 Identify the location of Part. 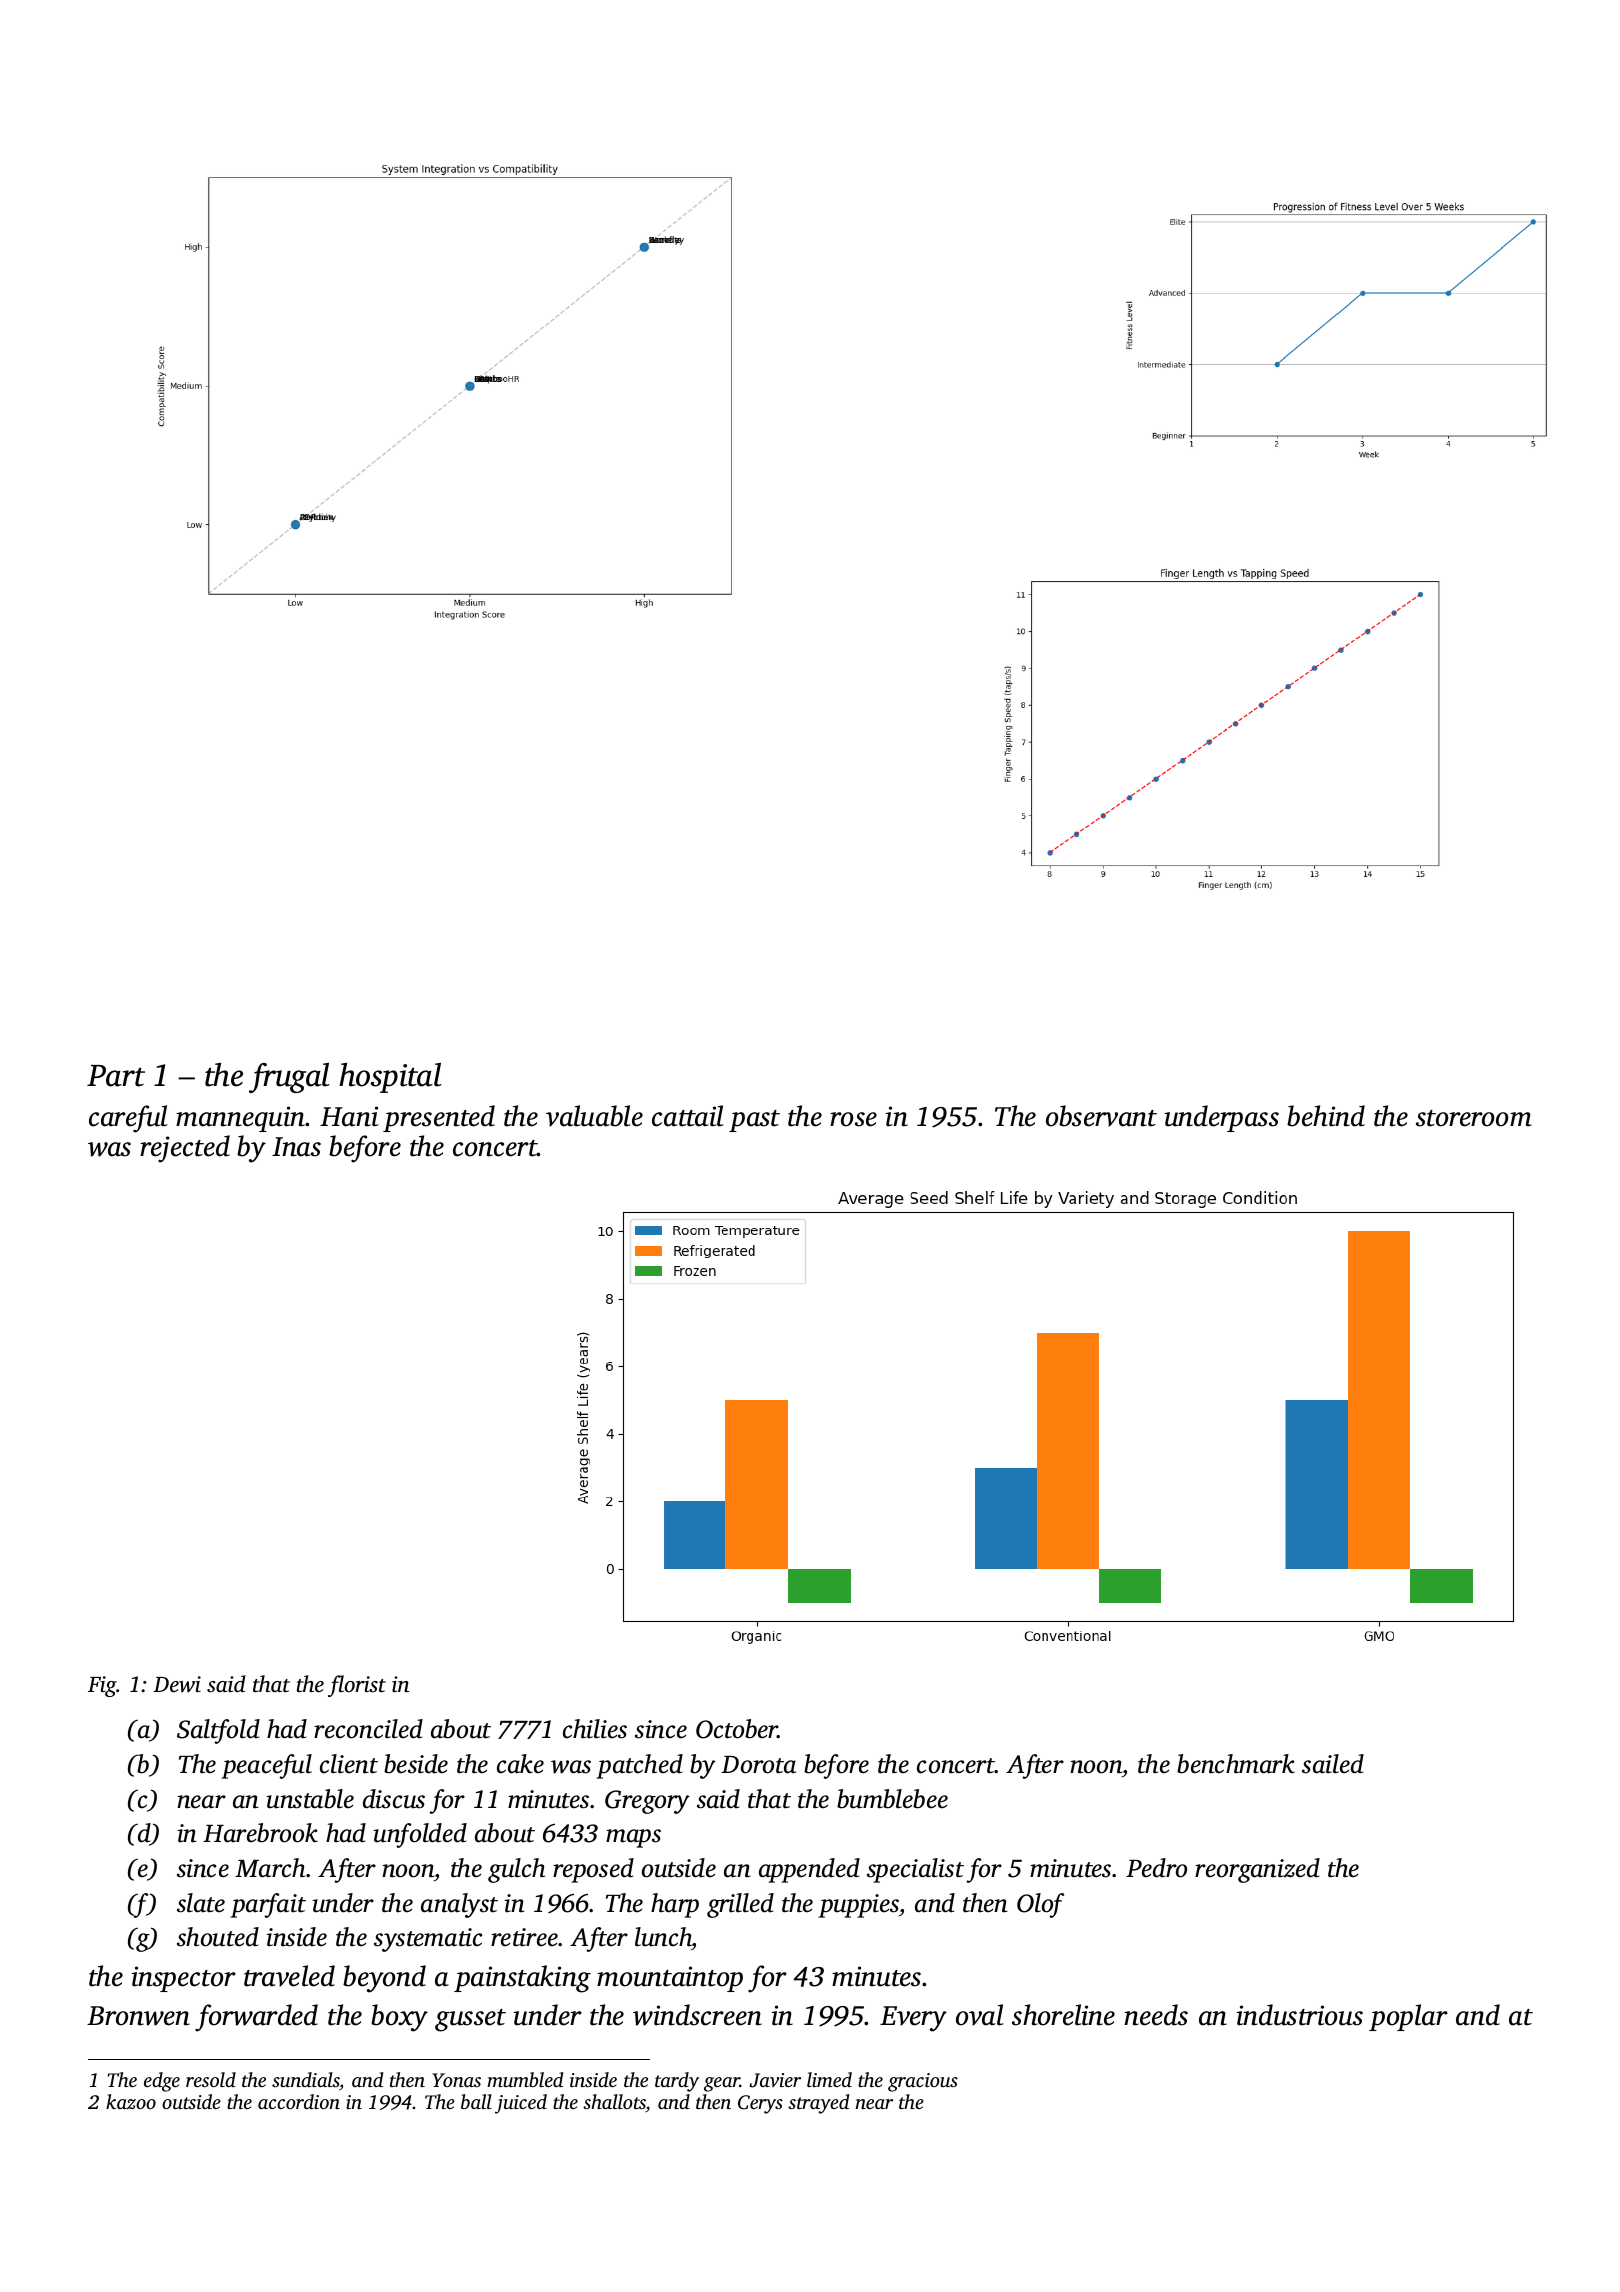
(116, 1076).
